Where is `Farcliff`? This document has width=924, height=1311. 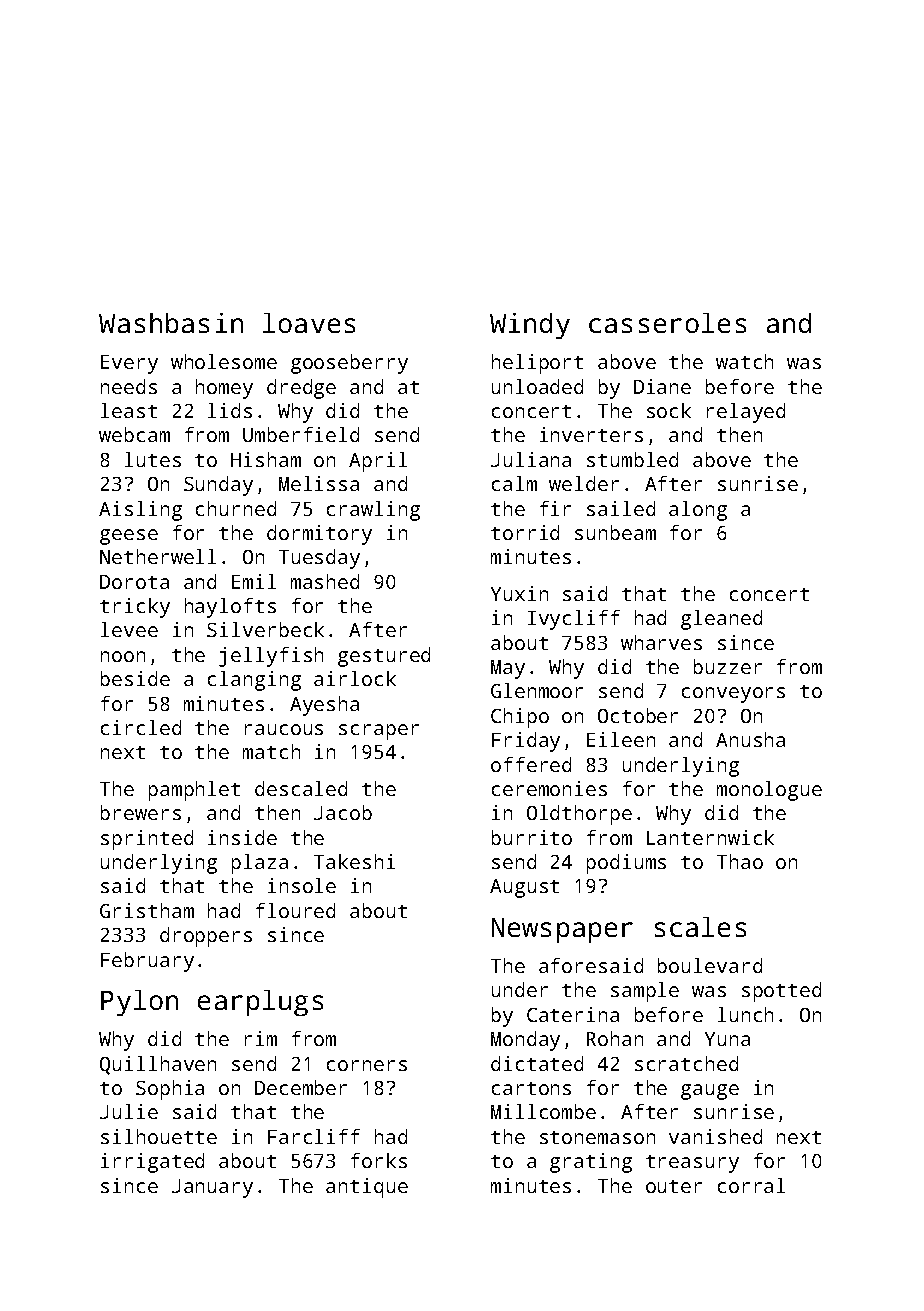
Farcliff is located at coordinates (314, 1136).
